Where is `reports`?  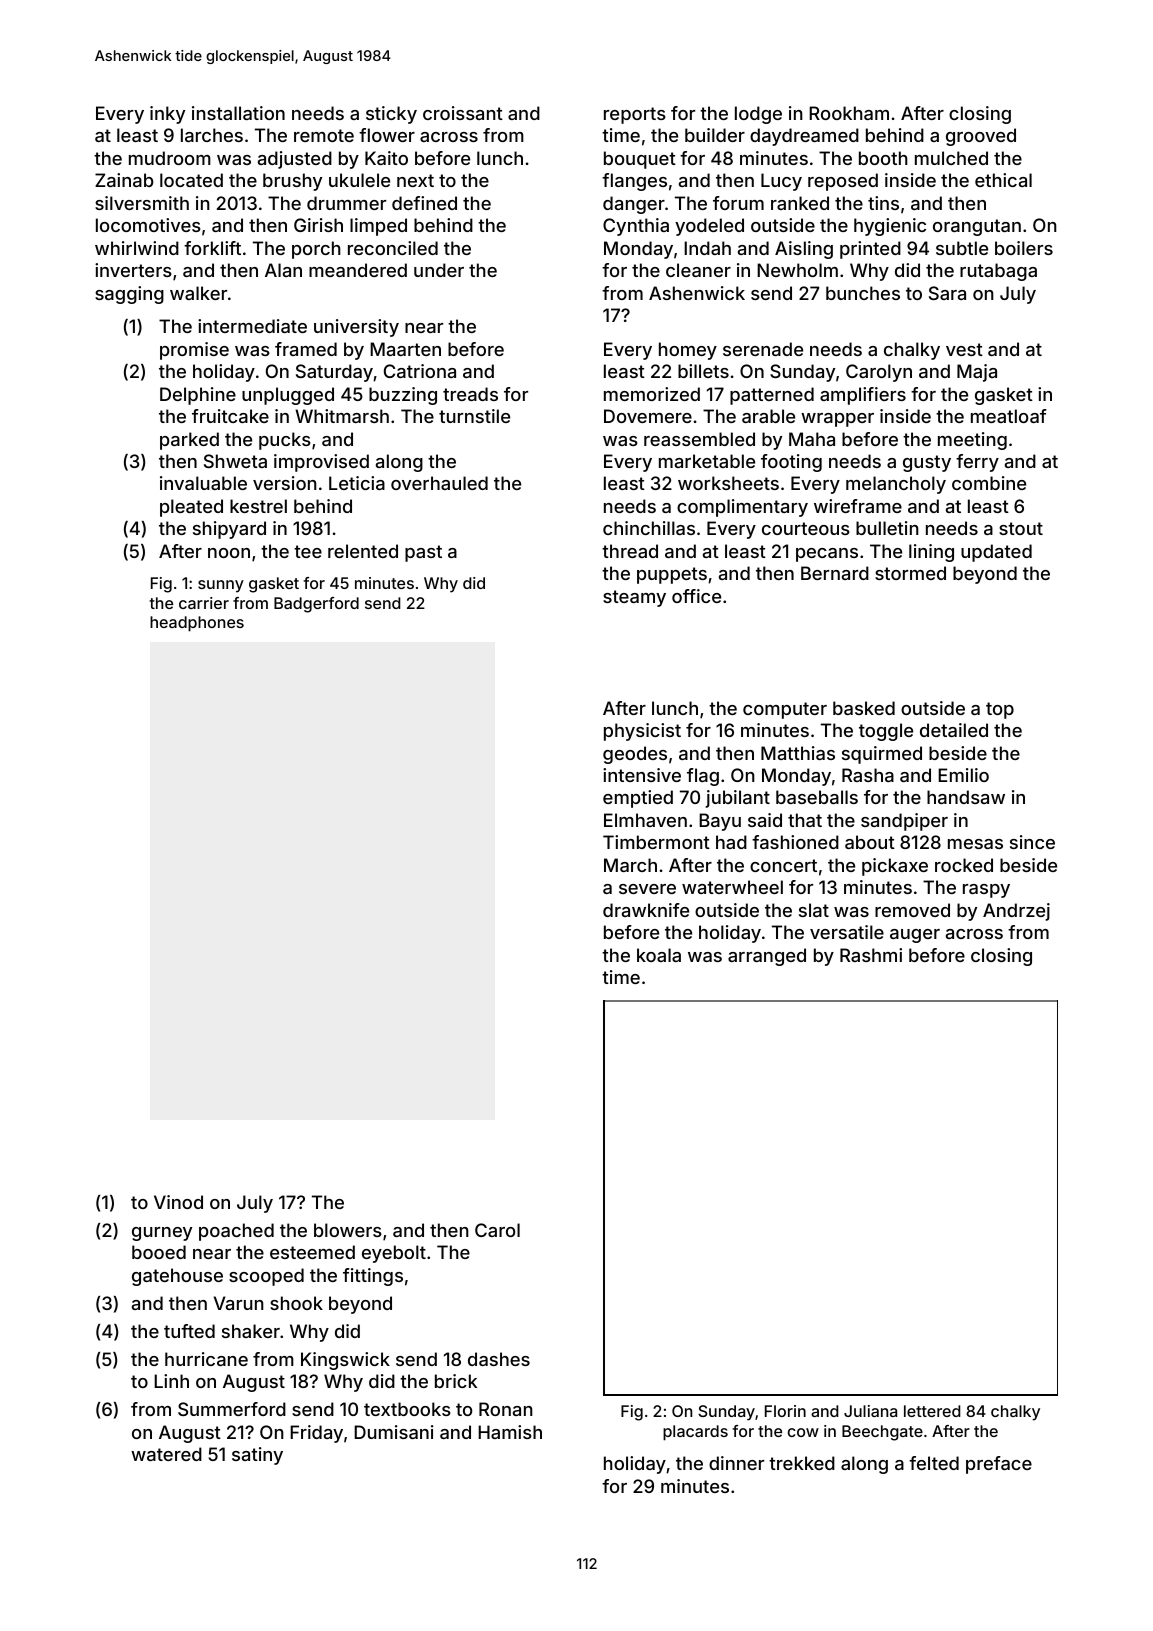 reports is located at coordinates (635, 115).
